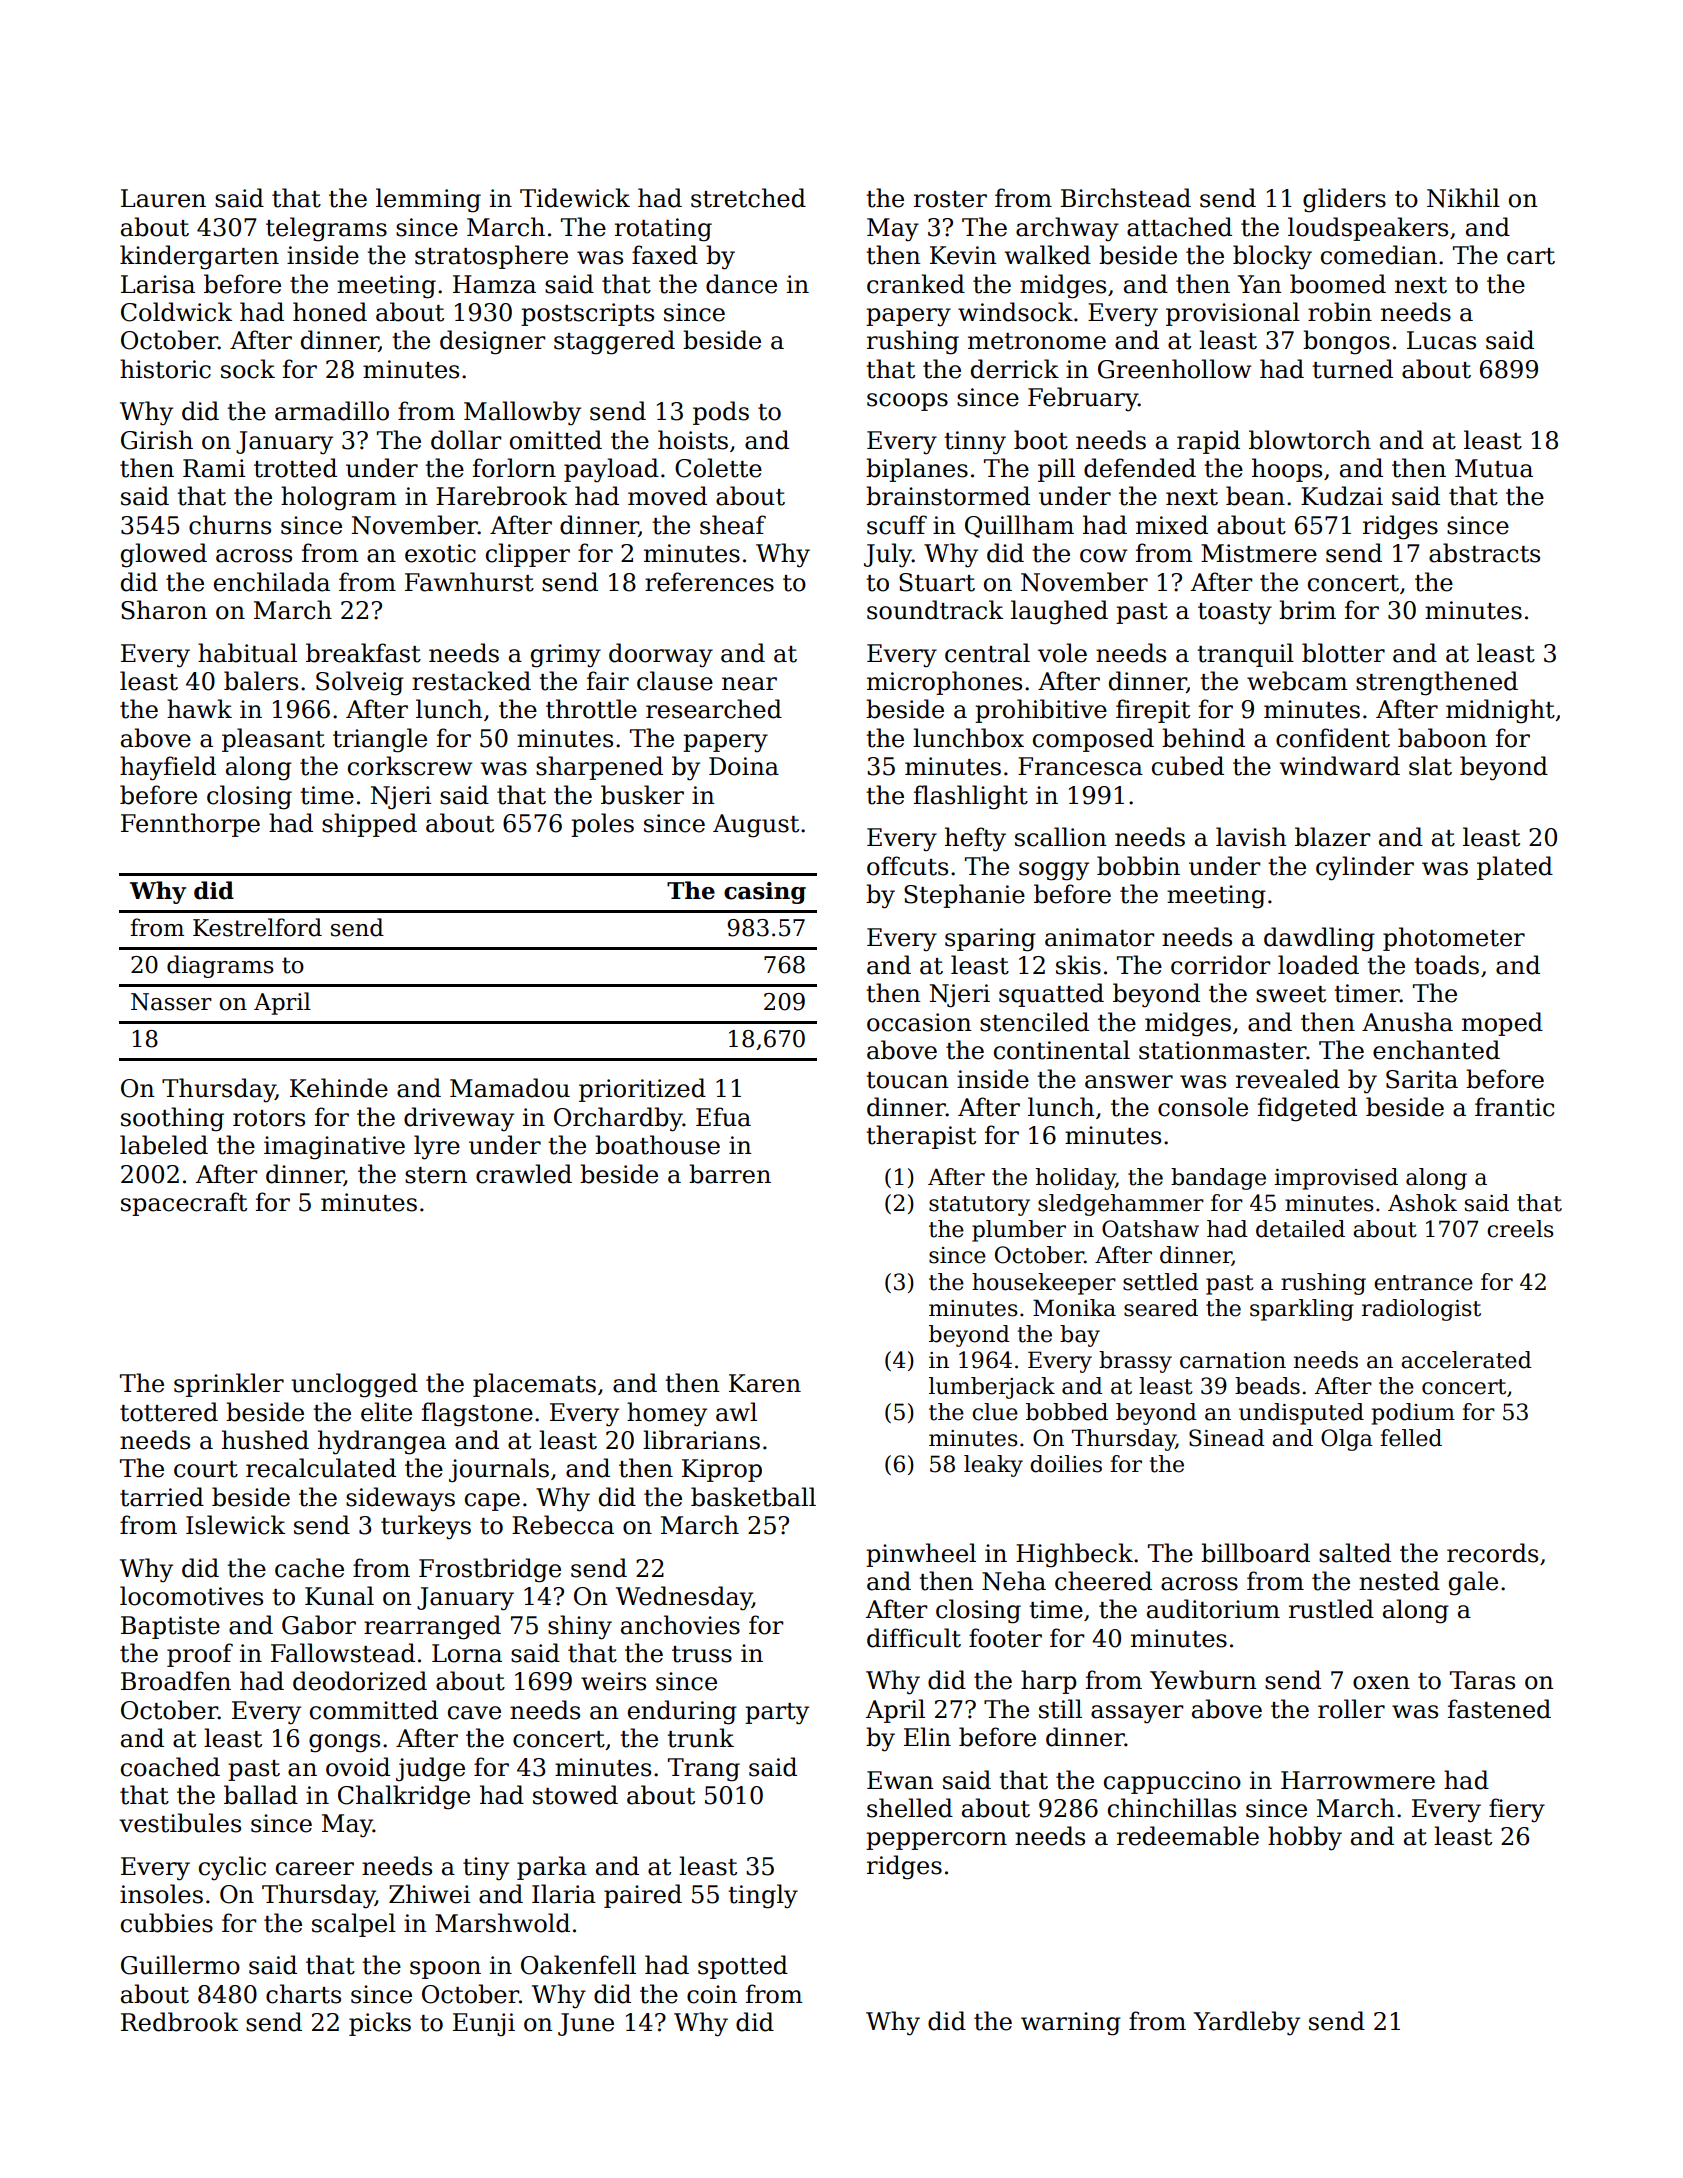 This image has width=1683, height=2178. What do you see at coordinates (1255, 496) in the image?
I see `bean` at bounding box center [1255, 496].
